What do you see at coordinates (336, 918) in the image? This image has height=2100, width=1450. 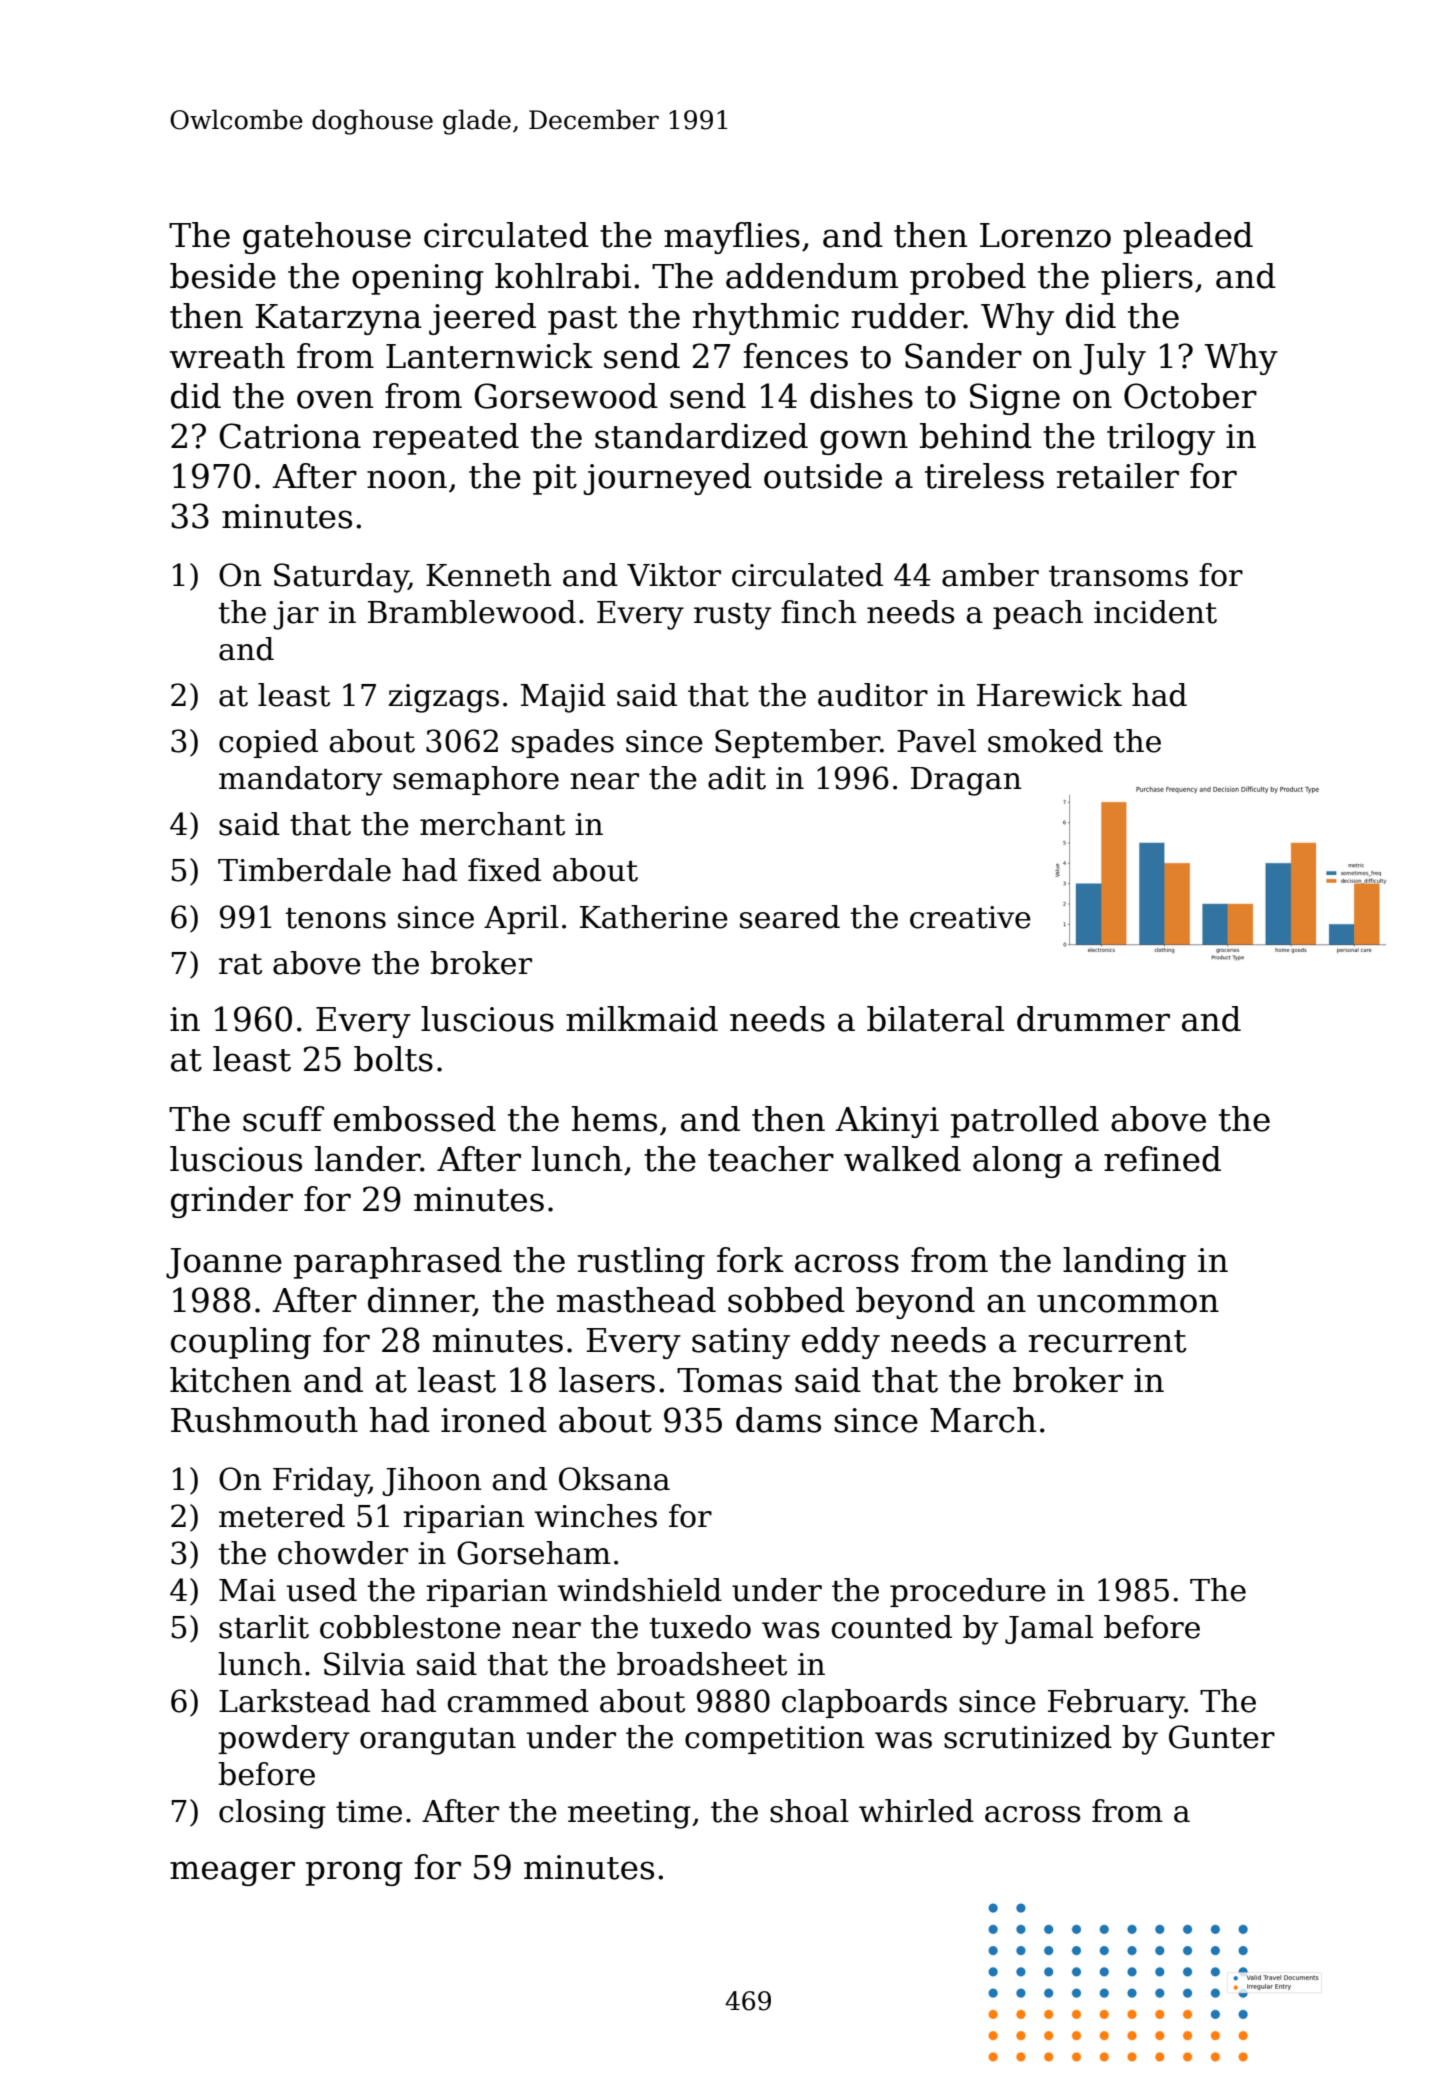 I see `tenons` at bounding box center [336, 918].
